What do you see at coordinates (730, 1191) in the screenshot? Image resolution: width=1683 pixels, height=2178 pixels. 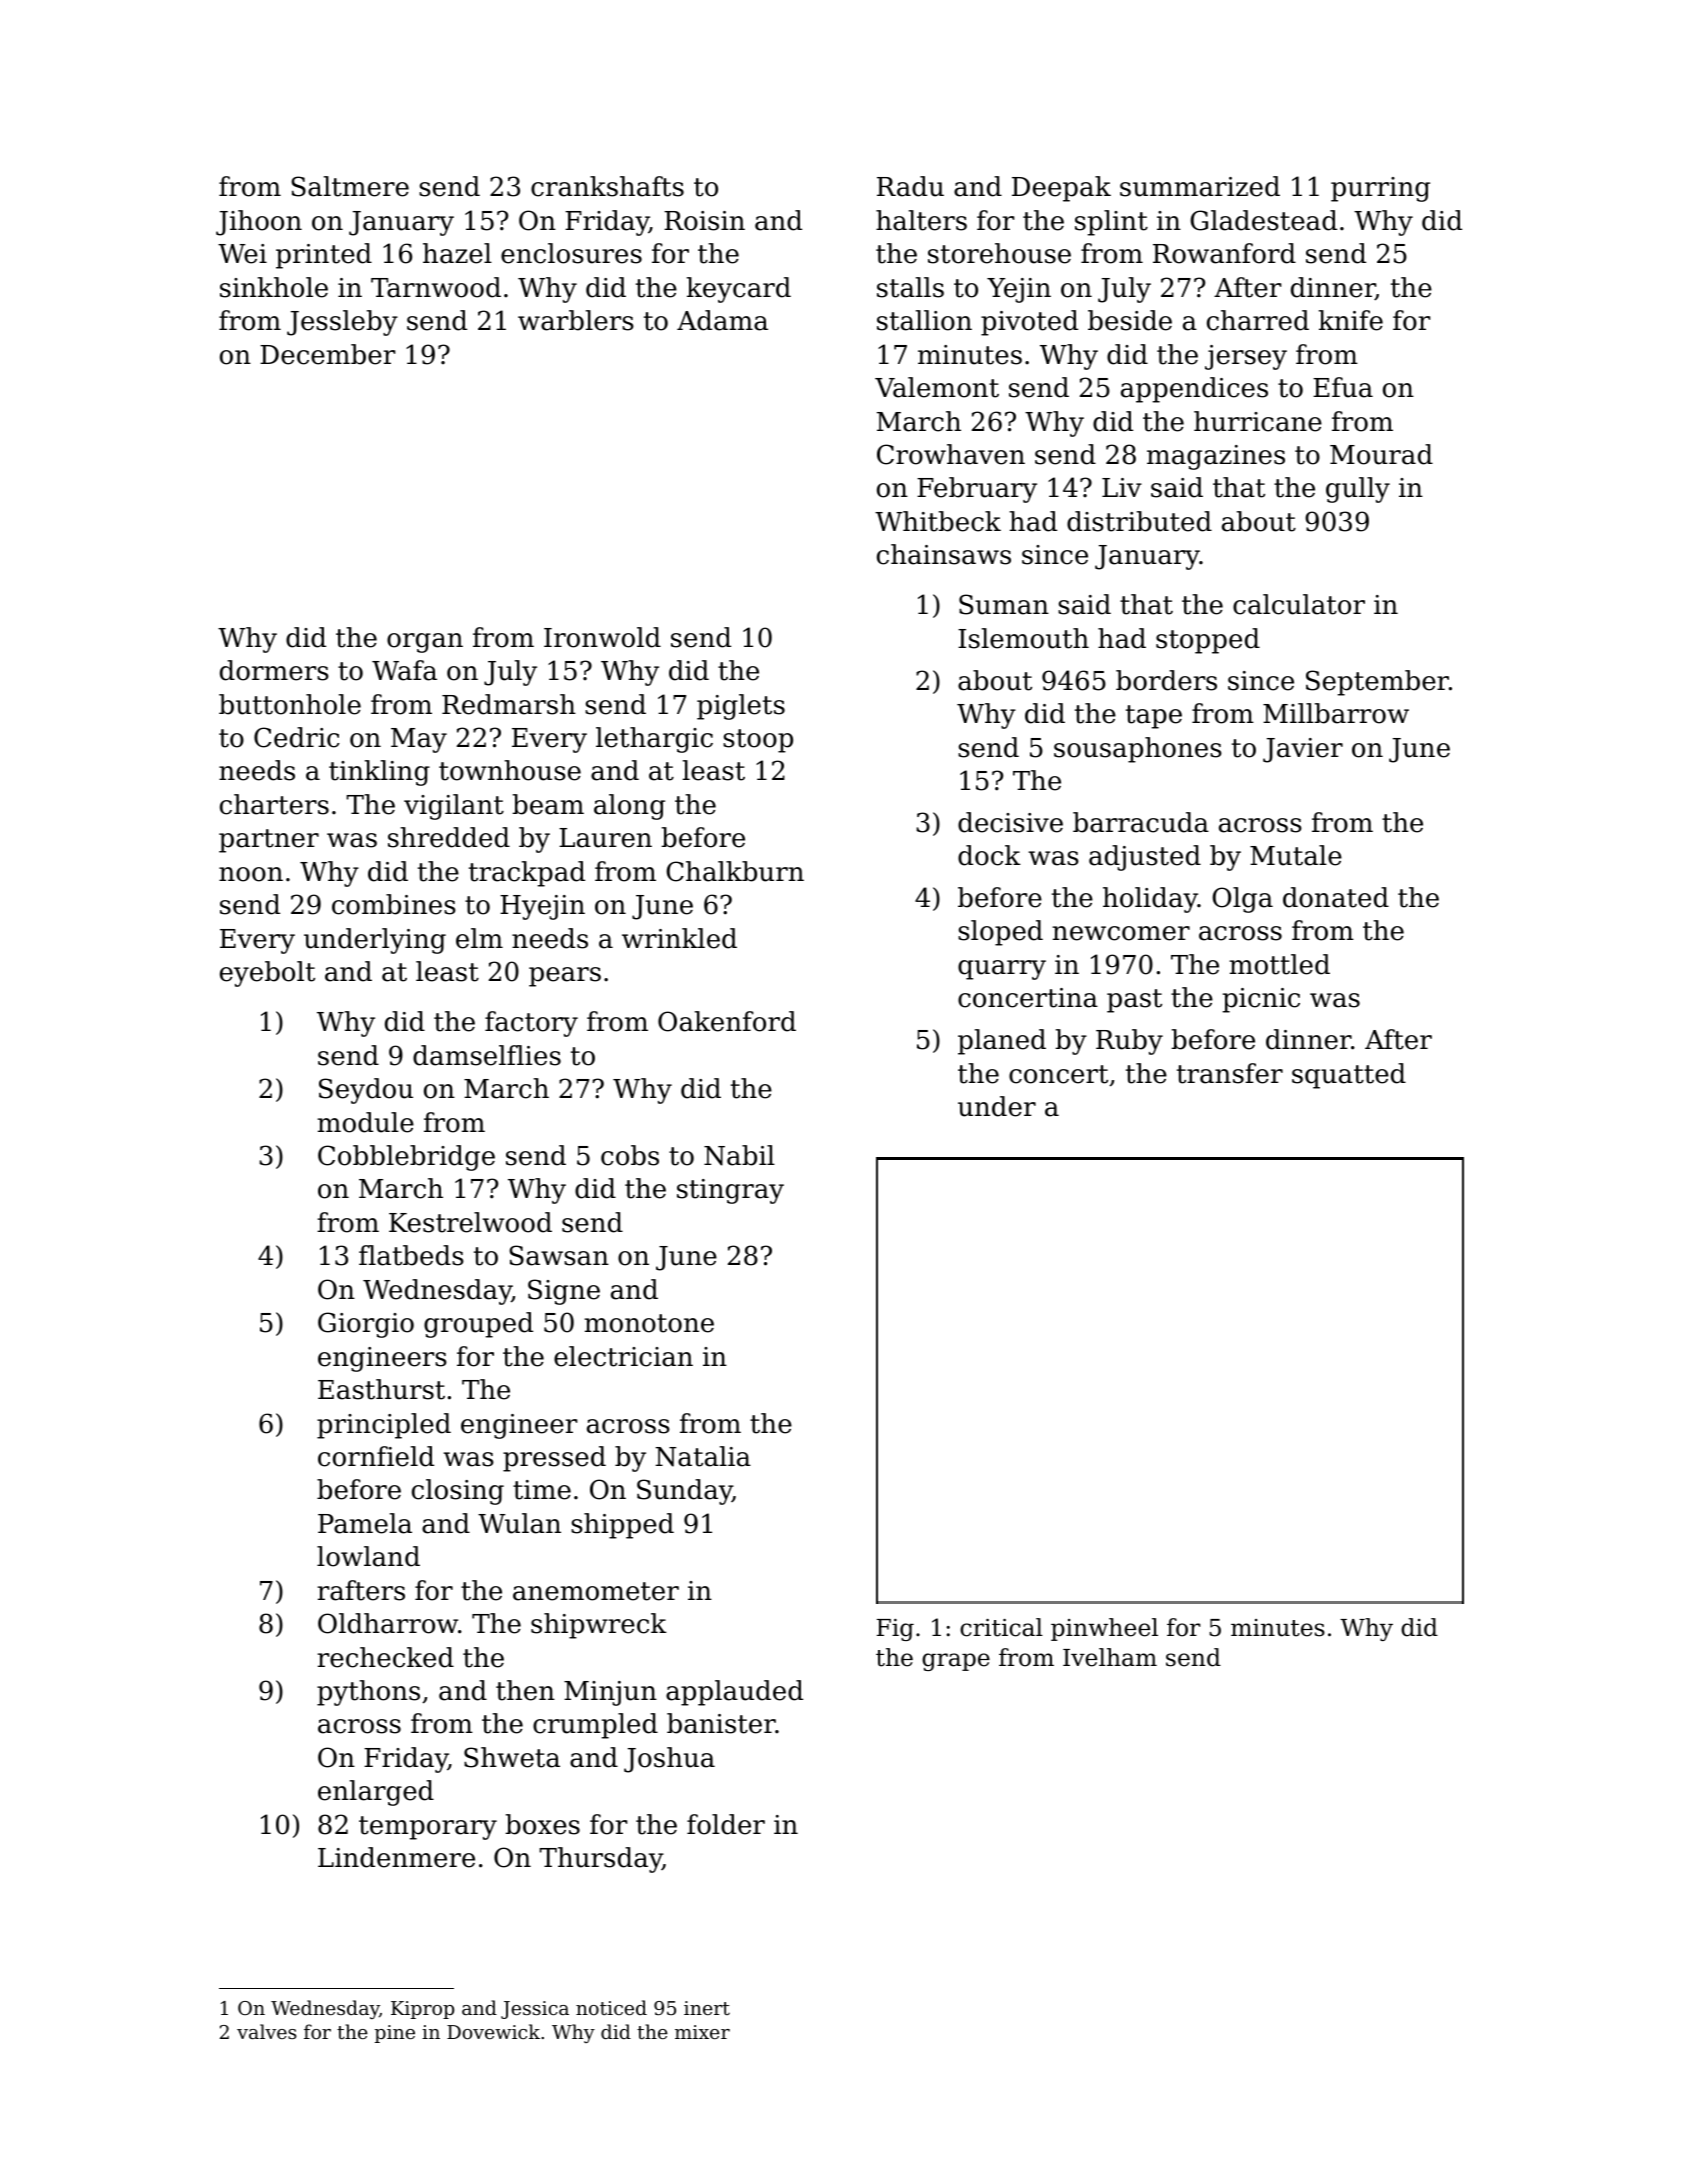 I see `stingray` at bounding box center [730, 1191].
